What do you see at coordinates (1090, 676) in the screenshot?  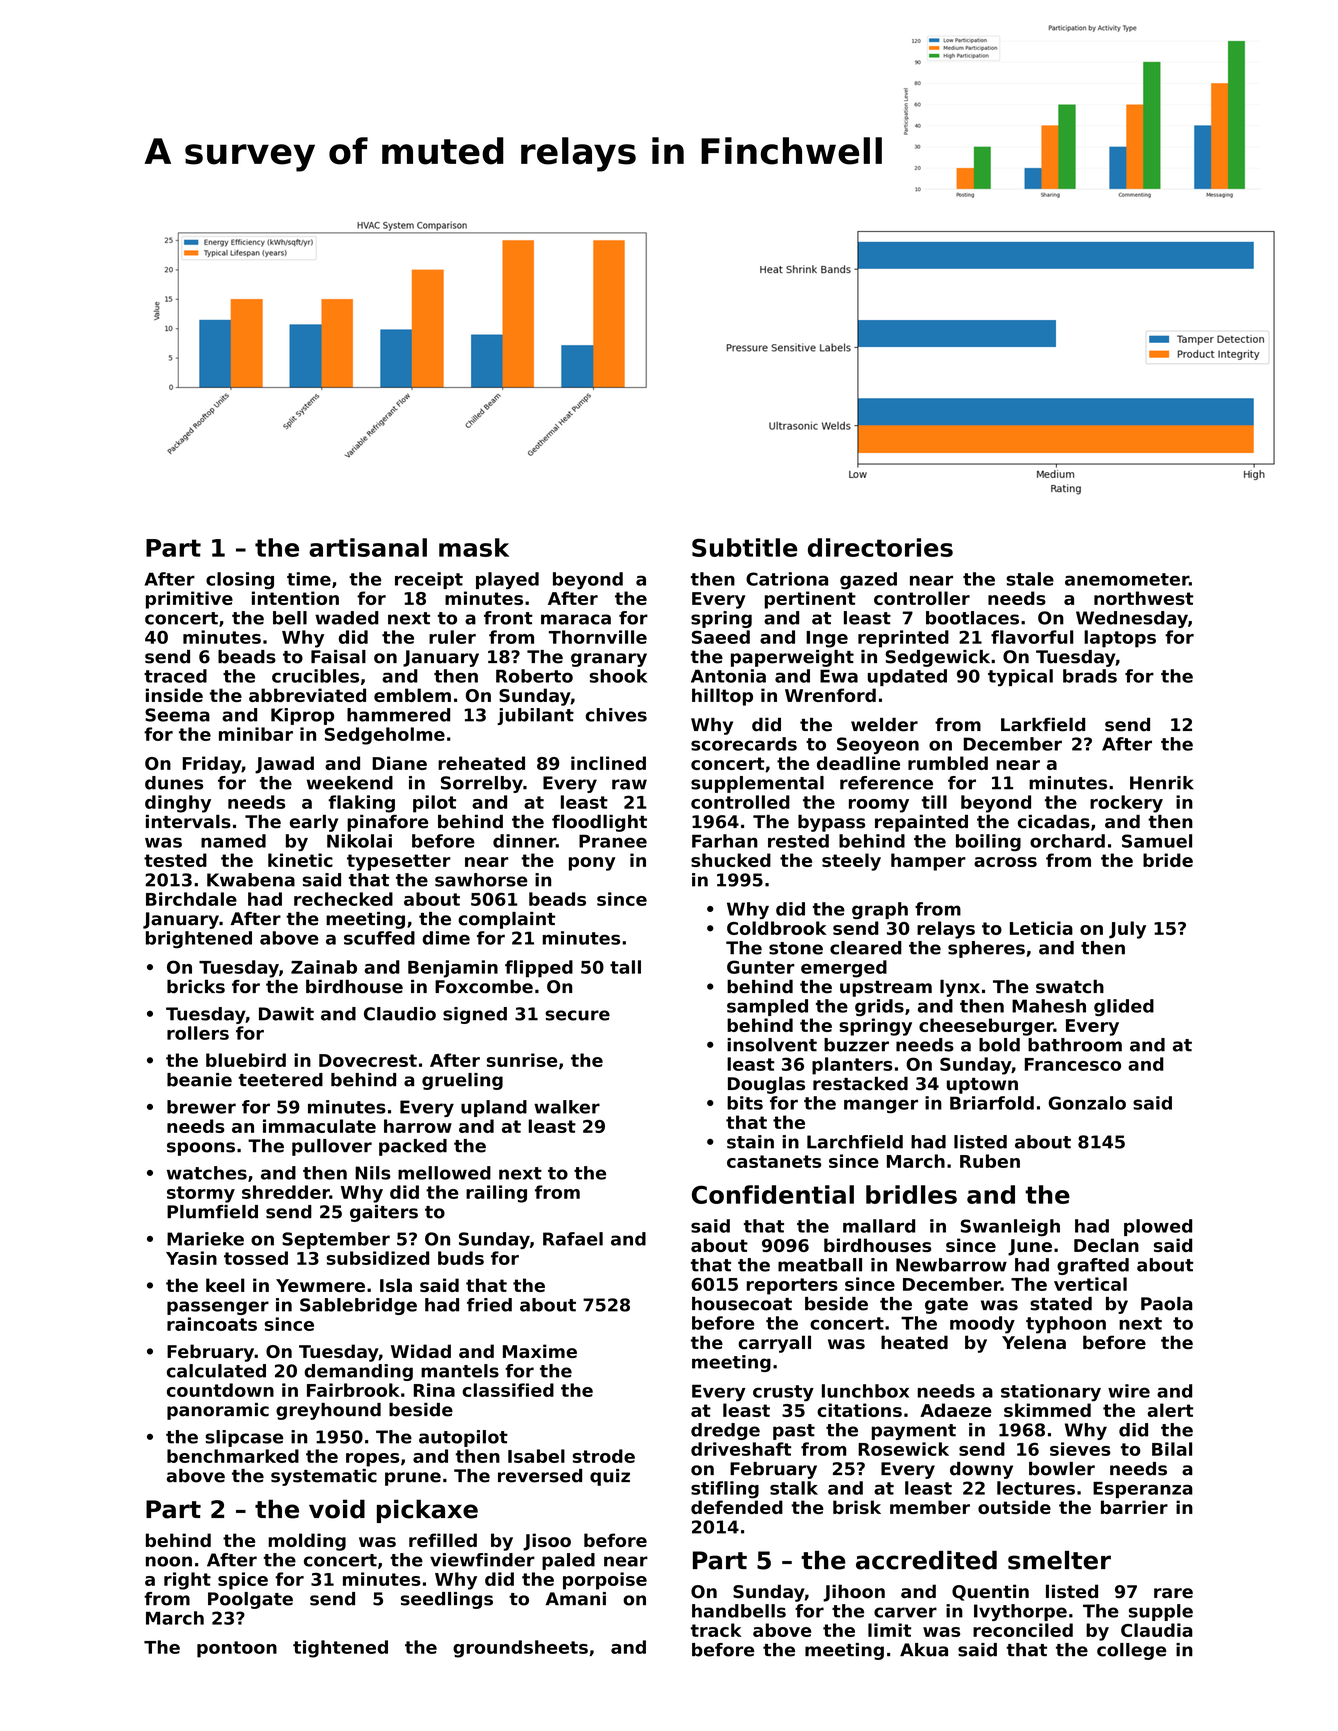 I see `brads` at bounding box center [1090, 676].
